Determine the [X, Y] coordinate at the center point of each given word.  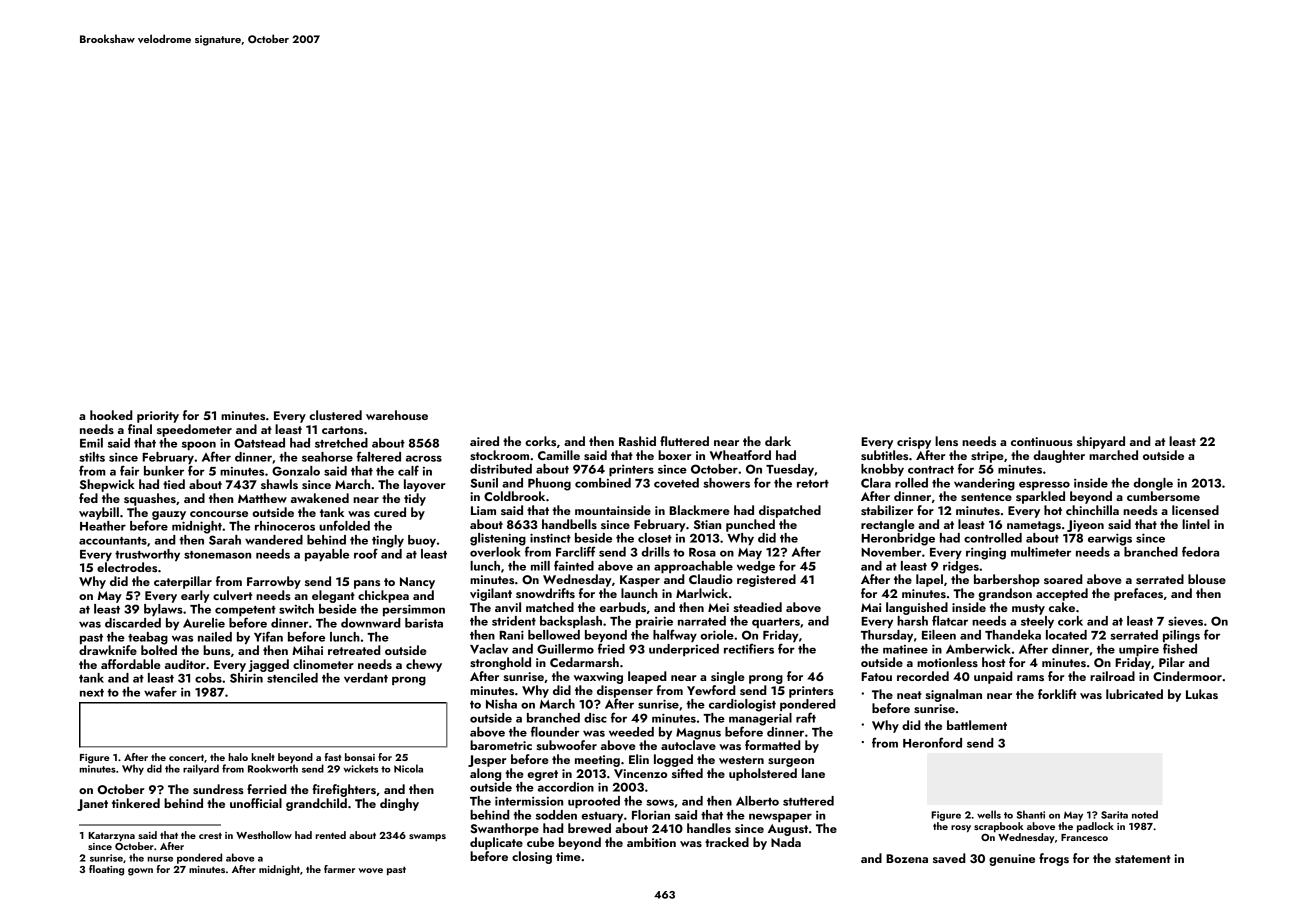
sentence [986, 497]
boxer [675, 455]
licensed [1195, 510]
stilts [92, 457]
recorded [923, 676]
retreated [354, 650]
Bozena [907, 858]
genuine [1012, 860]
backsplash [571, 622]
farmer [339, 869]
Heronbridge [898, 539]
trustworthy [147, 555]
